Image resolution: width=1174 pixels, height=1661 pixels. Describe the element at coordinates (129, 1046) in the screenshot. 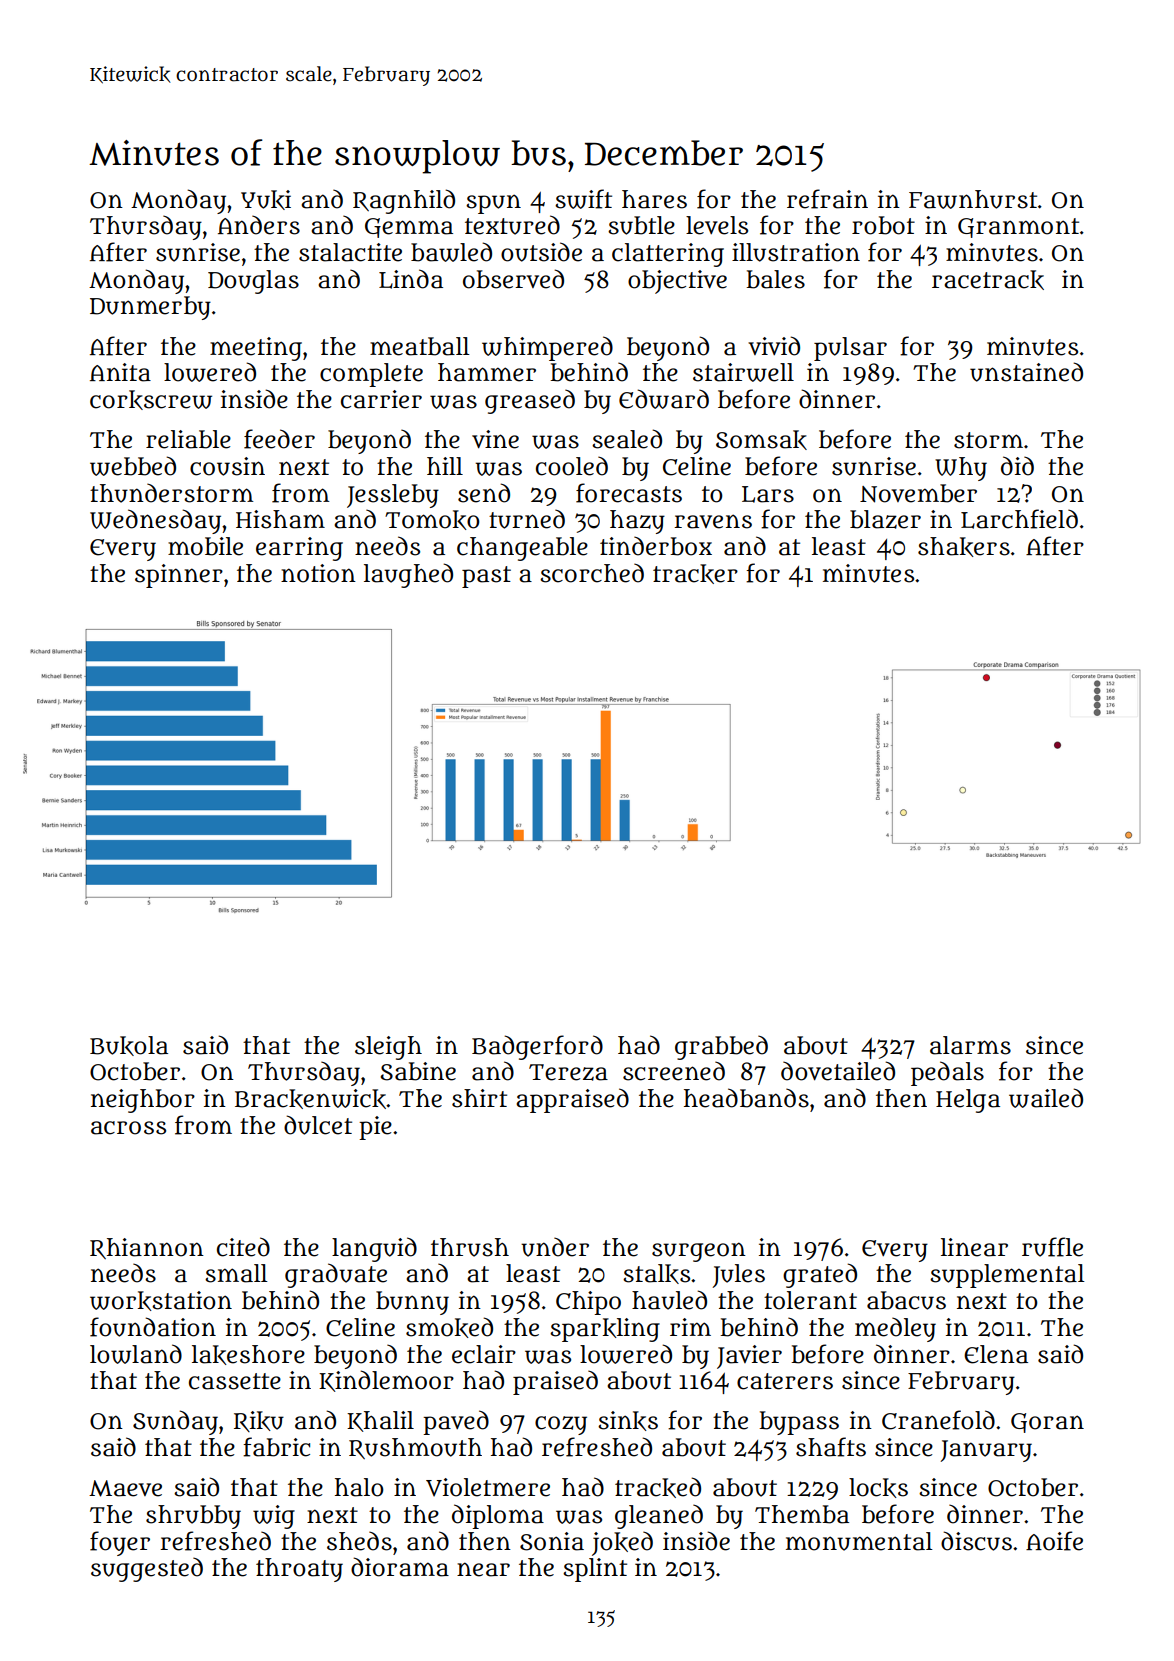

I see `Bukola` at that location.
